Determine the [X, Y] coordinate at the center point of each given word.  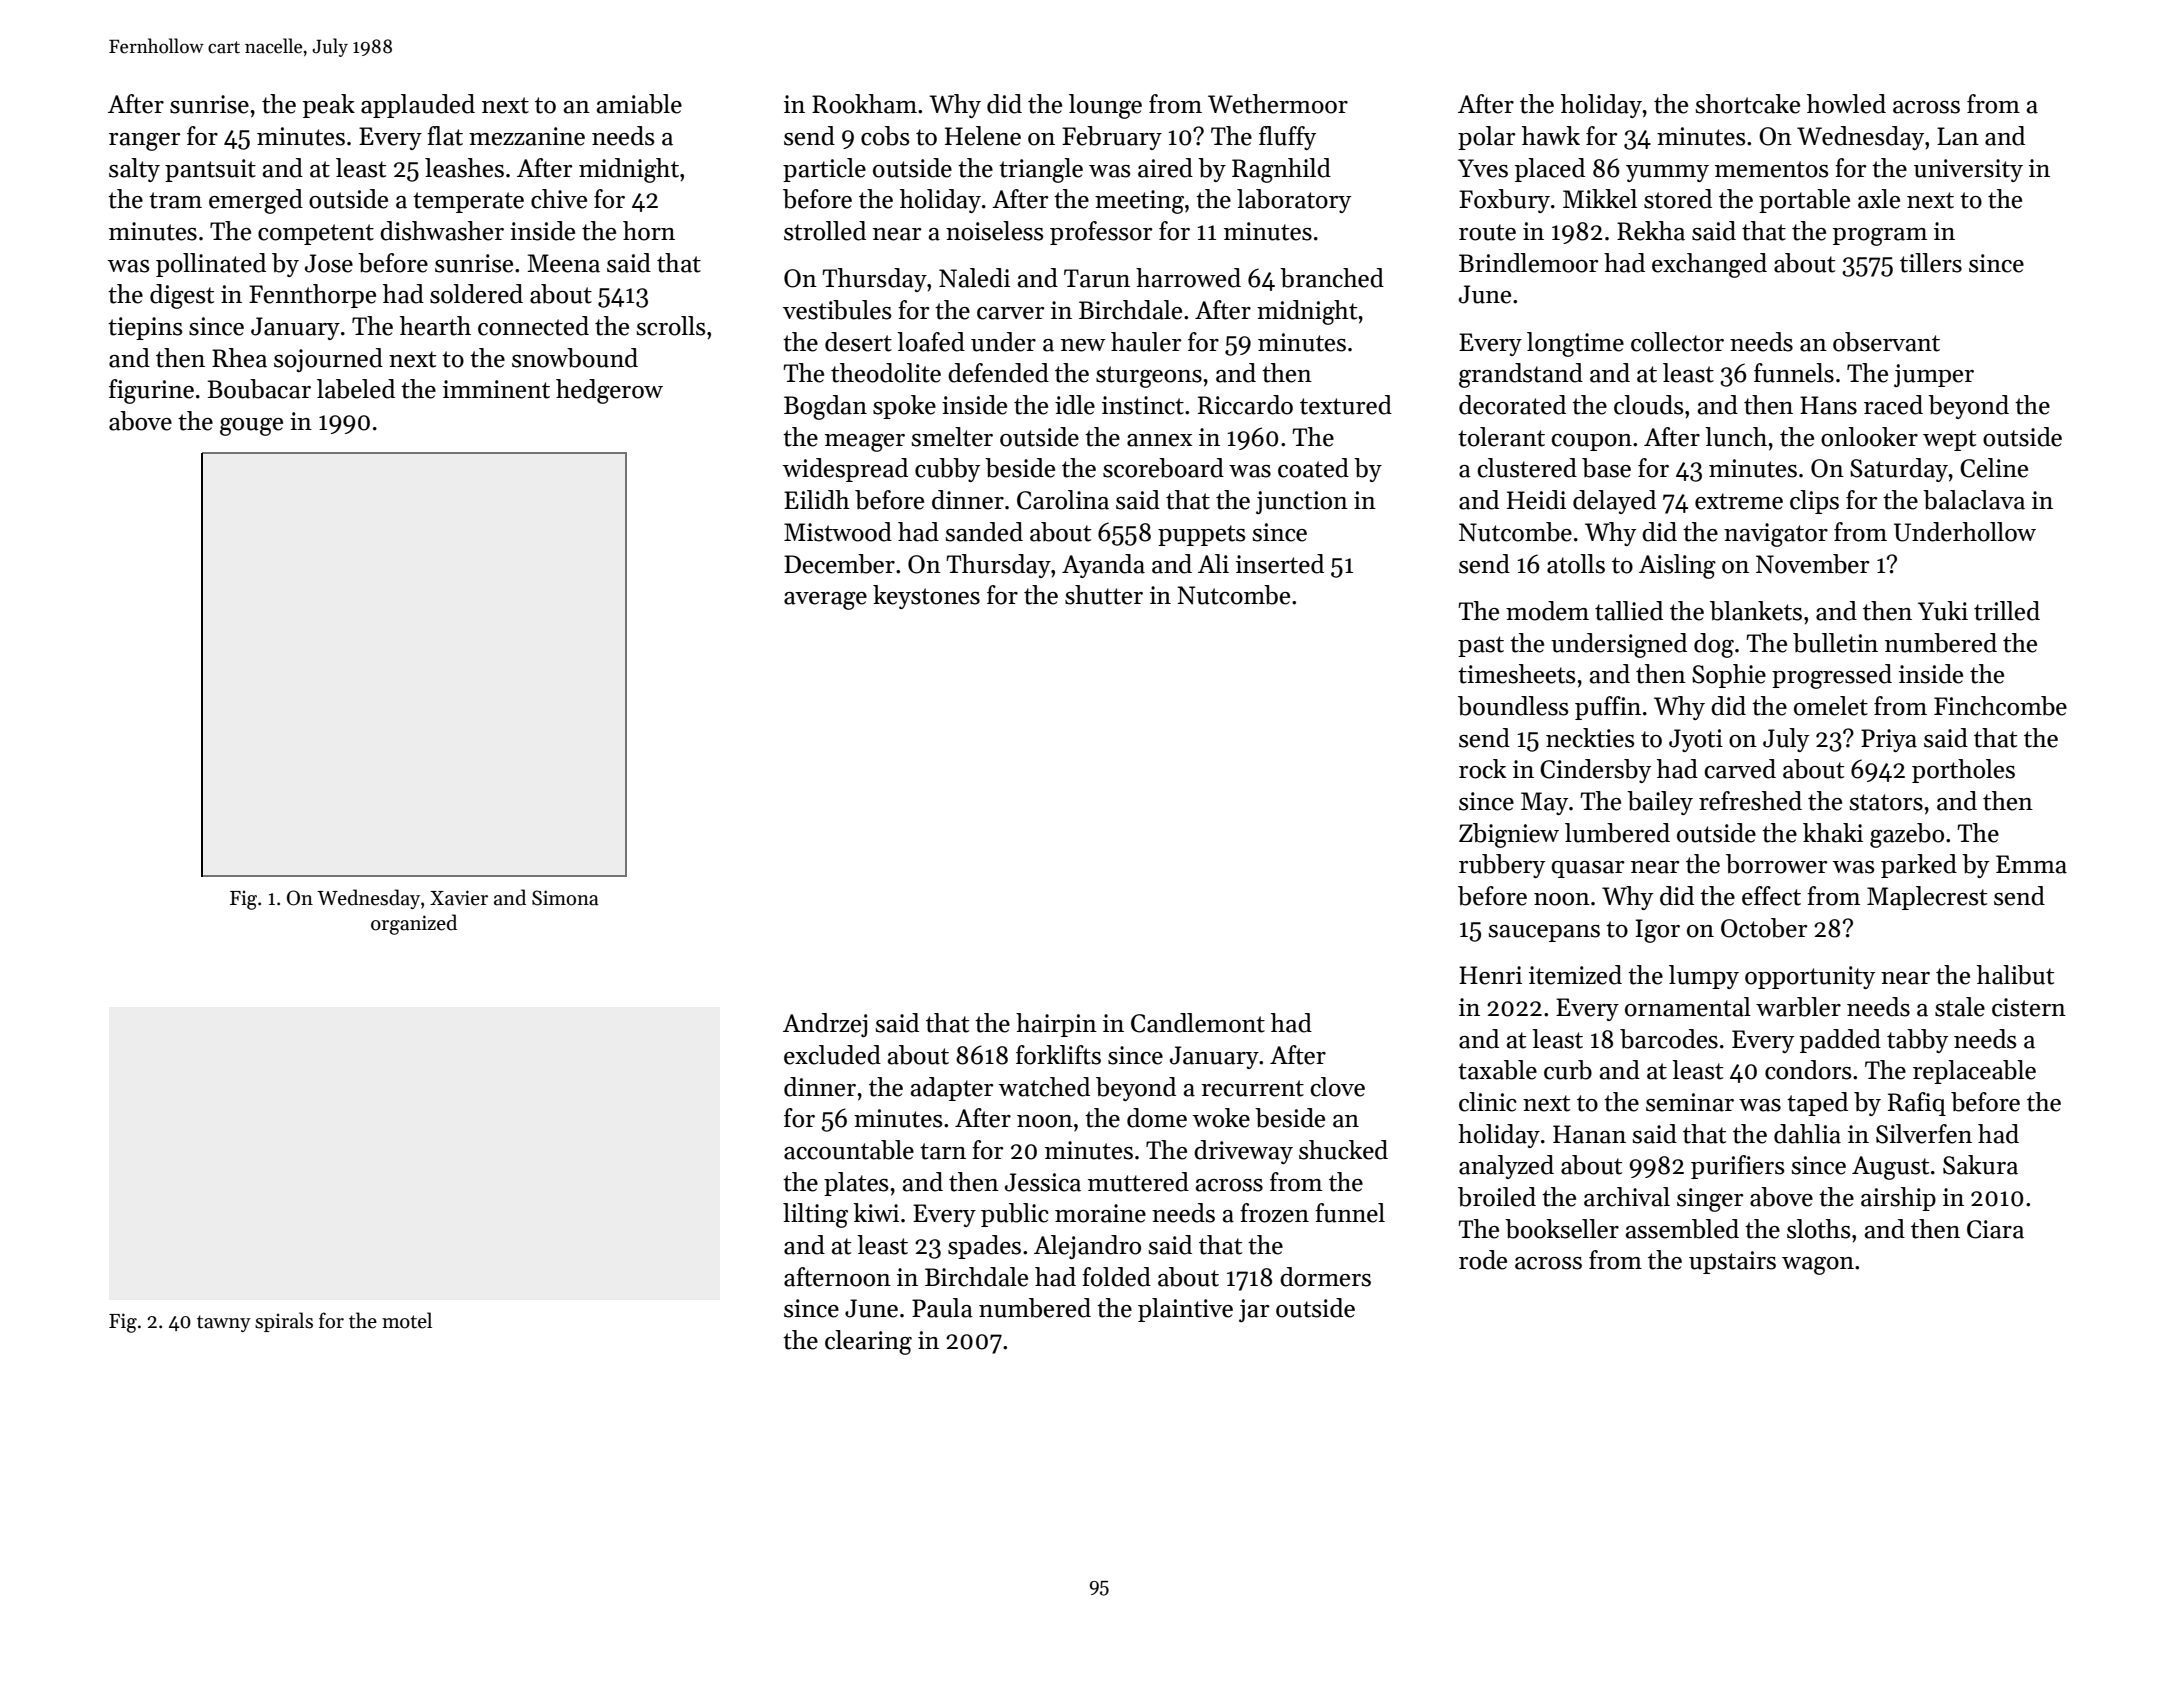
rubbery [1502, 866]
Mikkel [1600, 199]
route [1487, 232]
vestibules [837, 310]
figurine [151, 391]
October [1764, 928]
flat [445, 136]
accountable [849, 1150]
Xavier [459, 898]
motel [407, 1320]
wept [1949, 440]
